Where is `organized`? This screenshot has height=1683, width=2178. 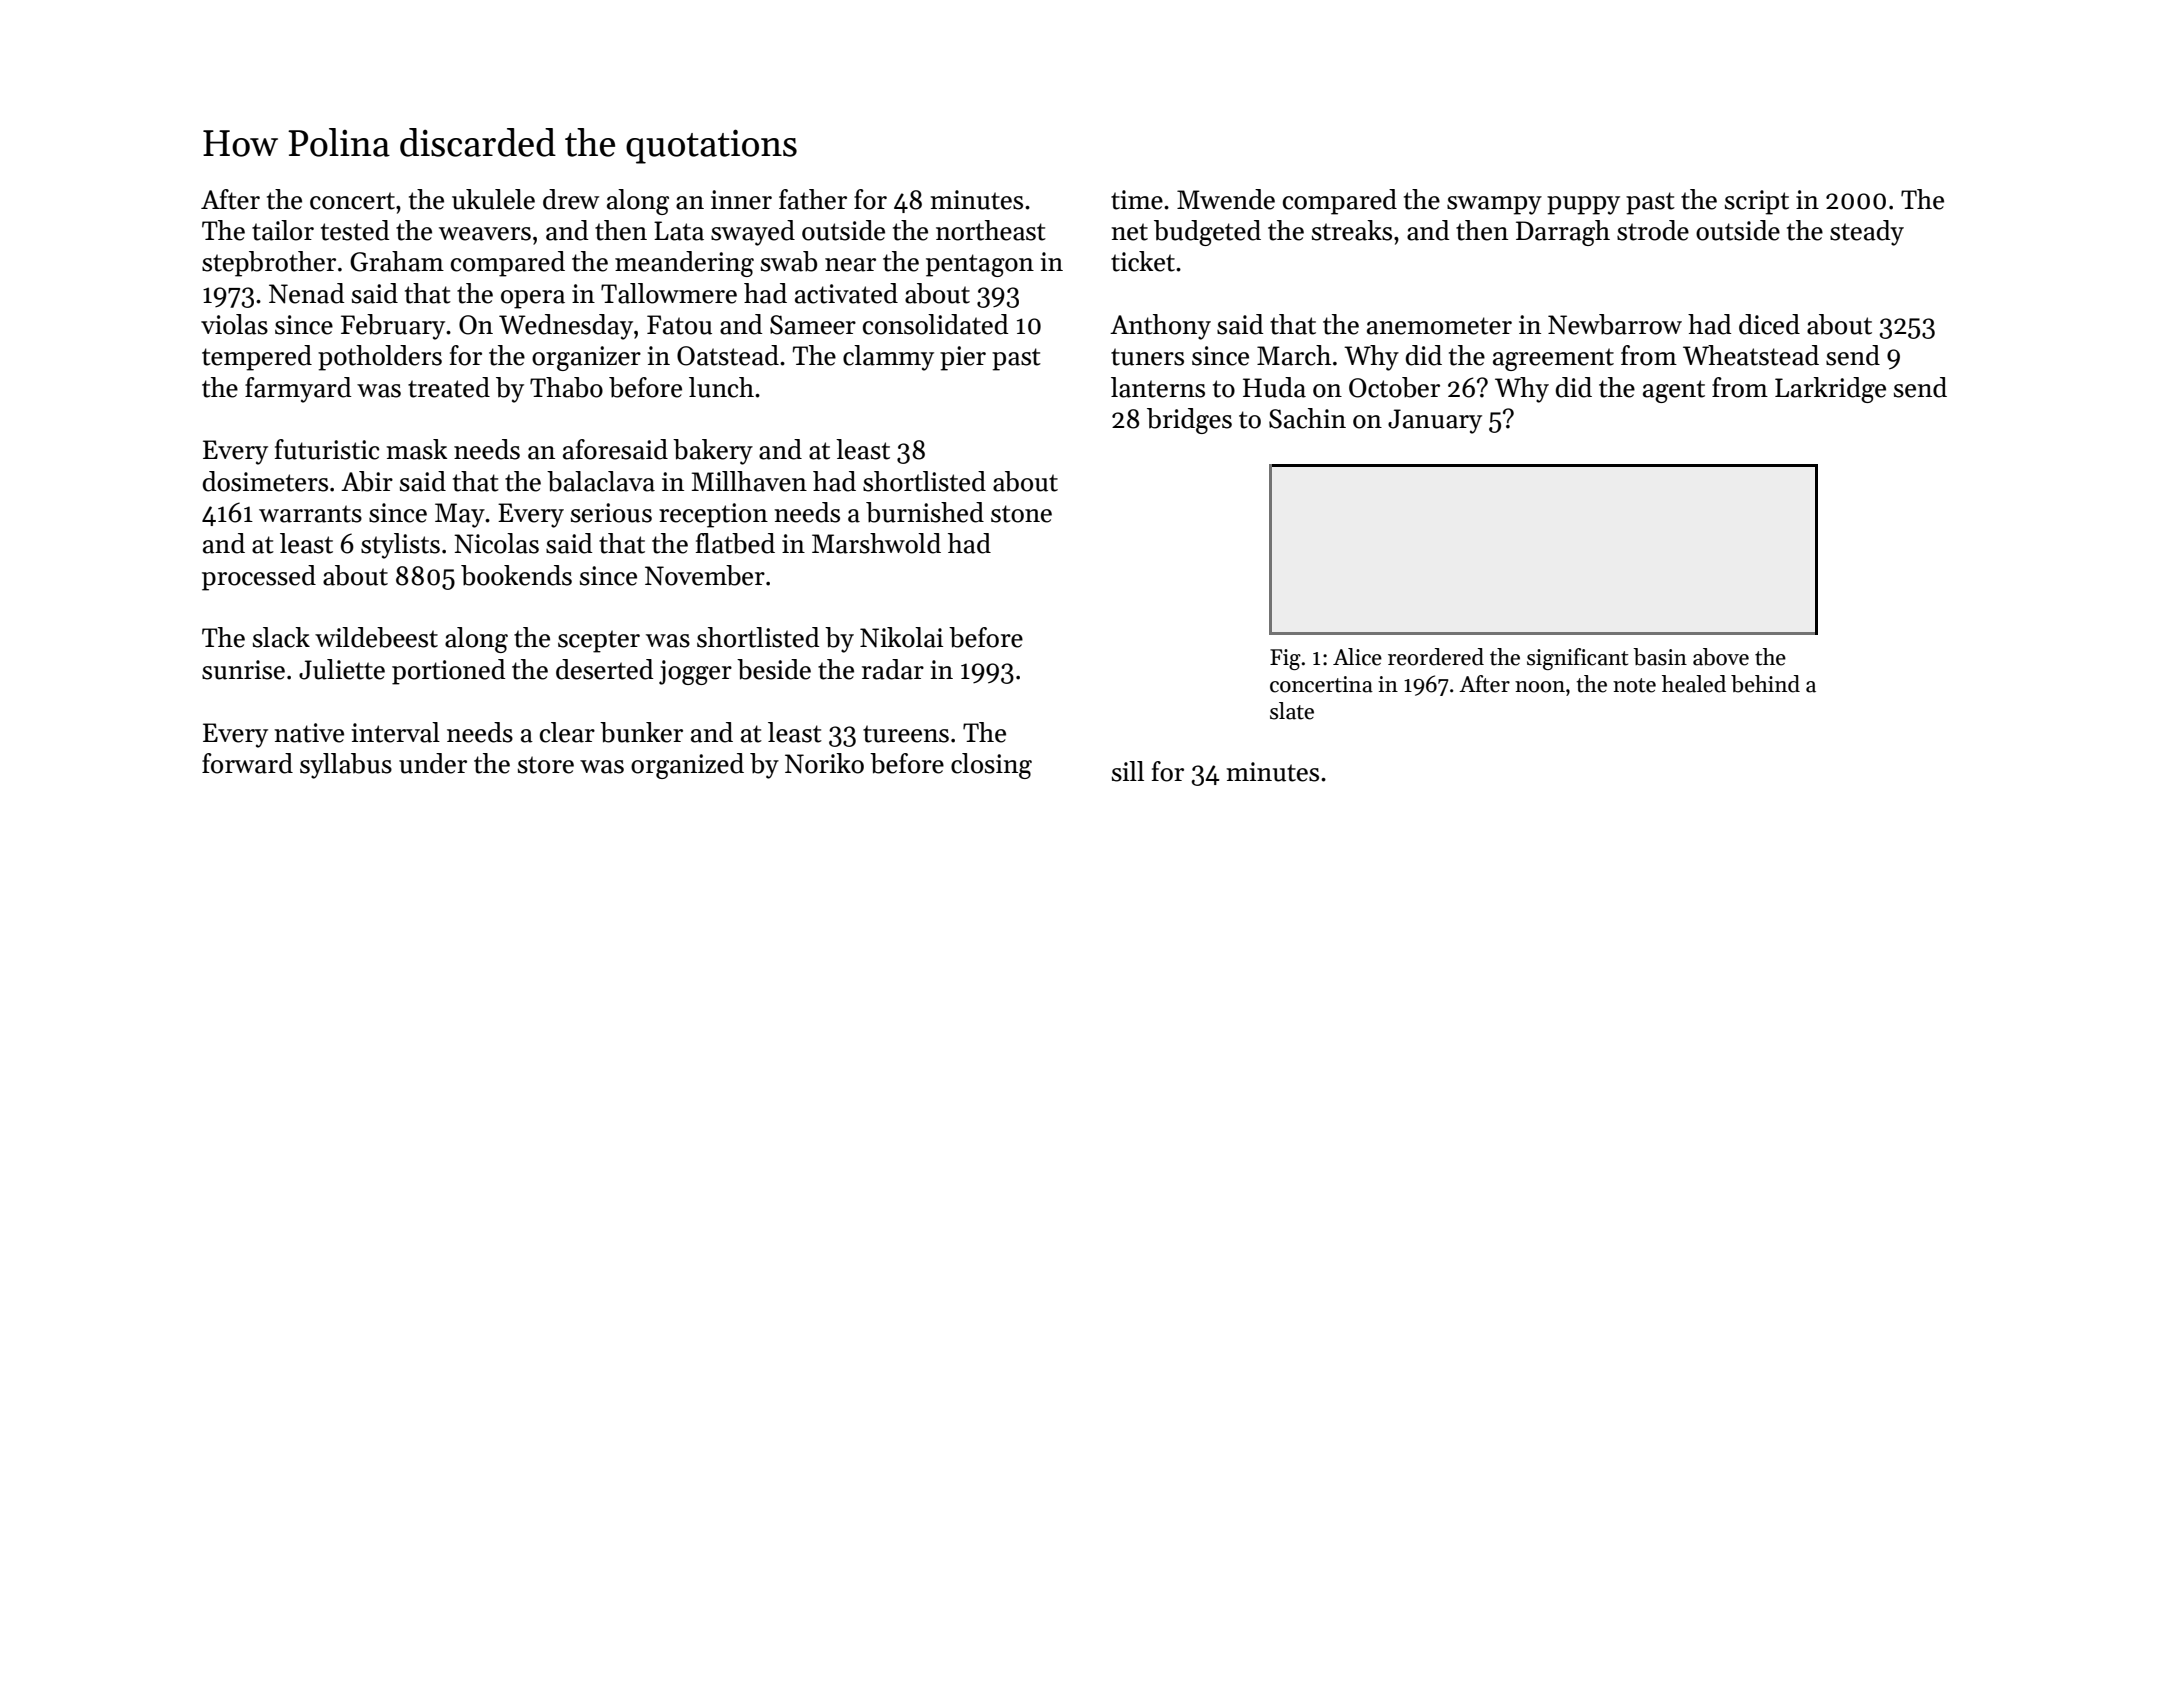 organized is located at coordinates (687, 766).
